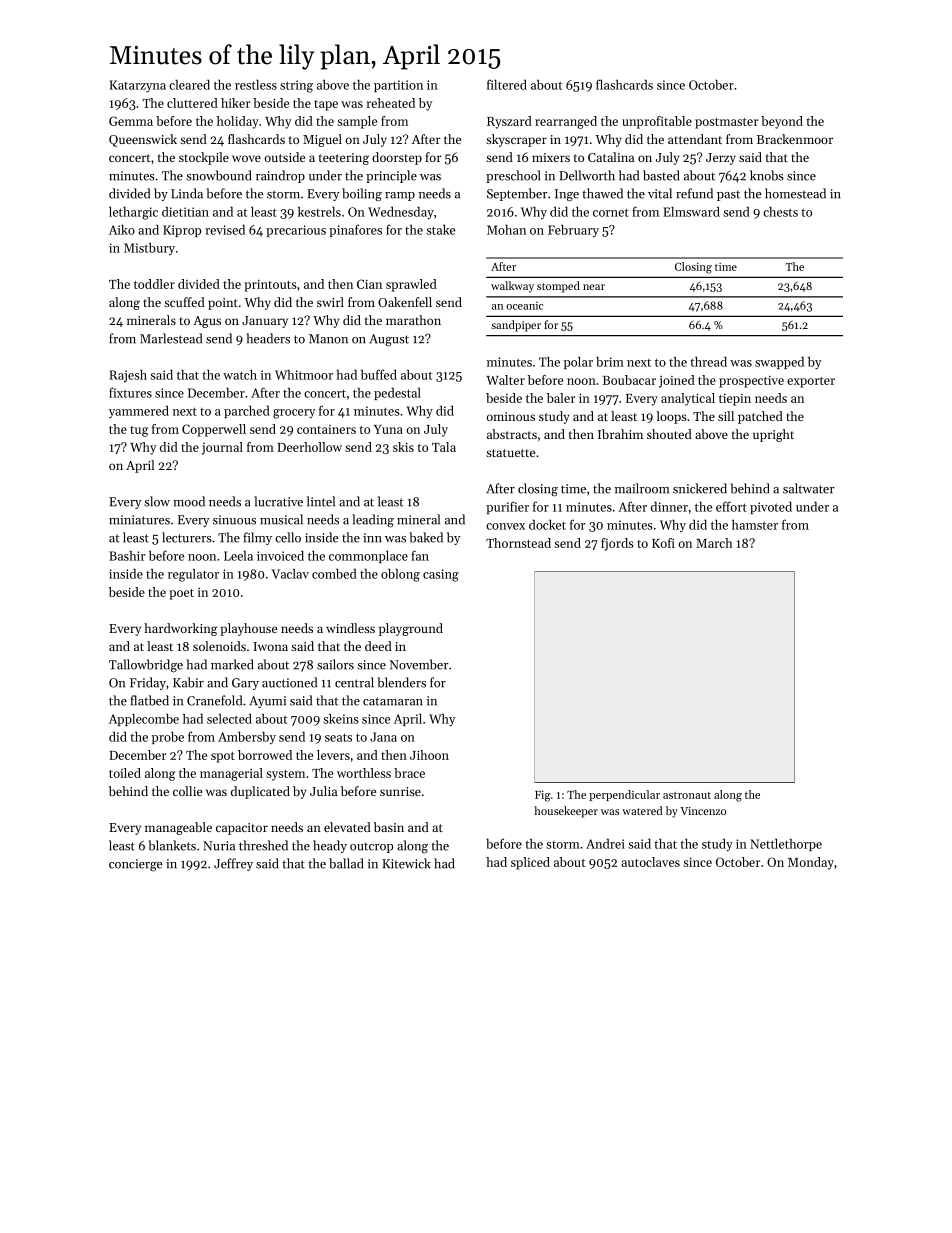 The image size is (952, 1233). Describe the element at coordinates (125, 773) in the screenshot. I see `toiled` at that location.
